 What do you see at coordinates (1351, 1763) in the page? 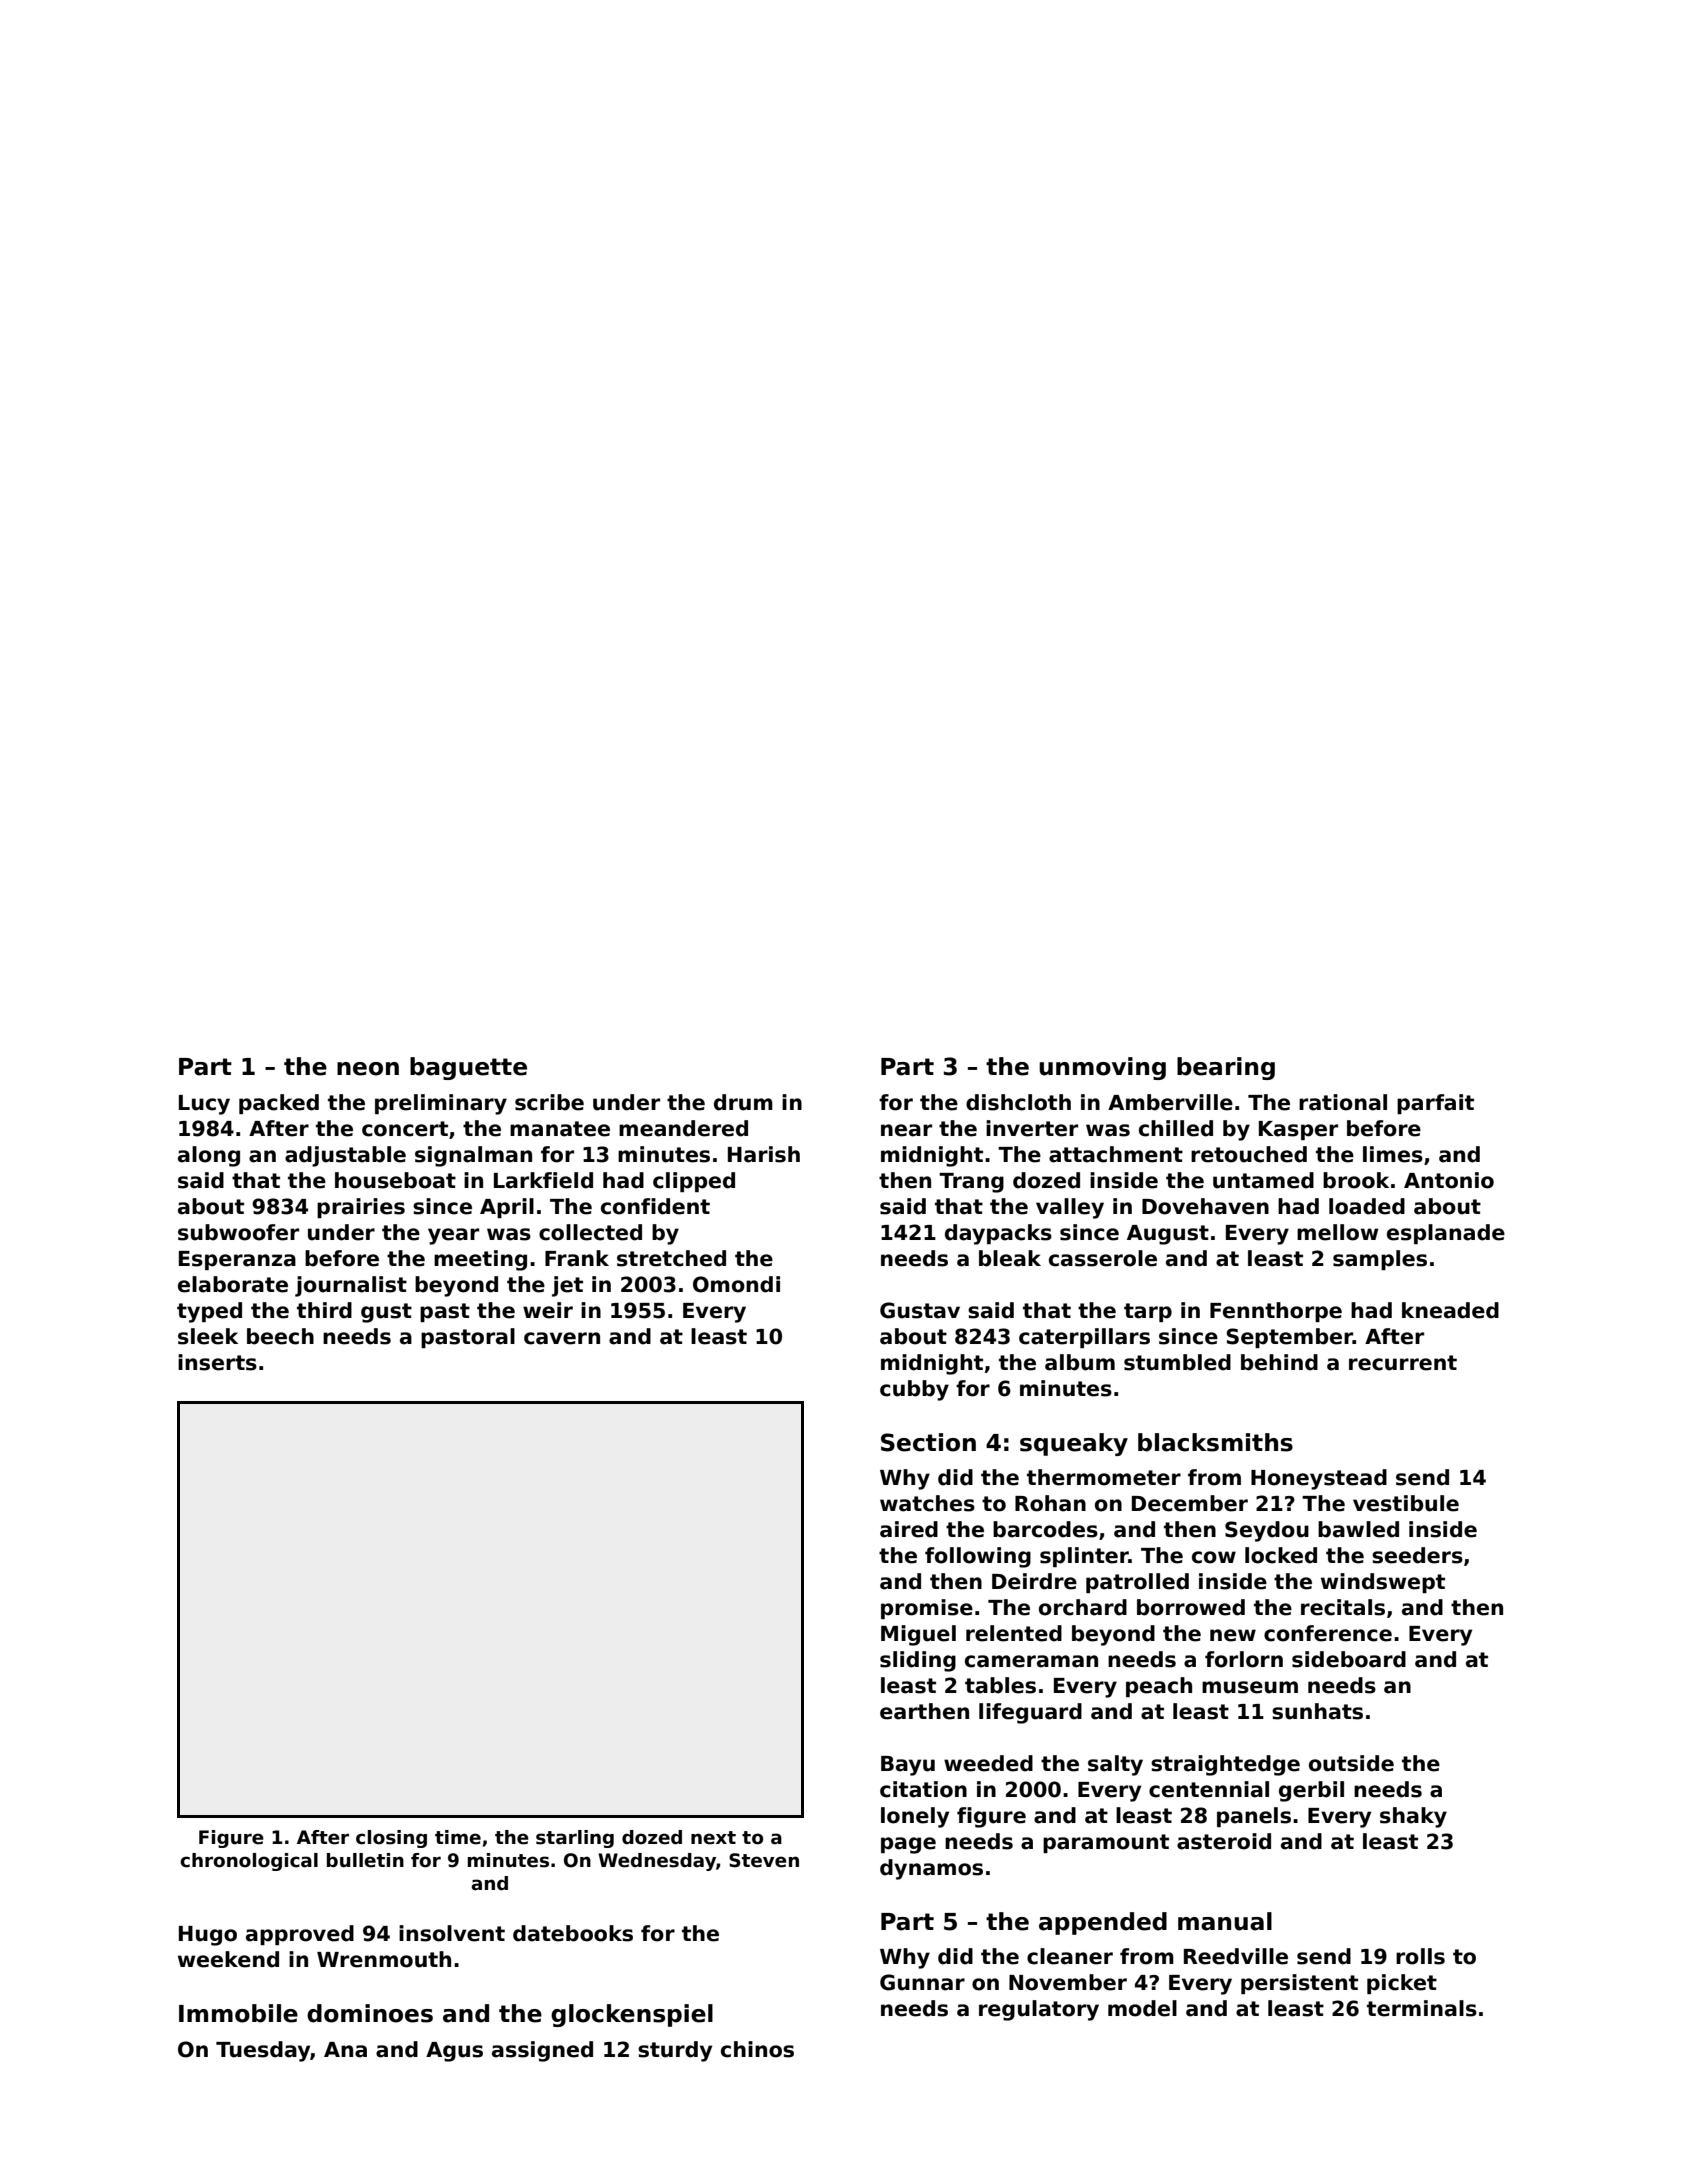
I see `outside` at bounding box center [1351, 1763].
